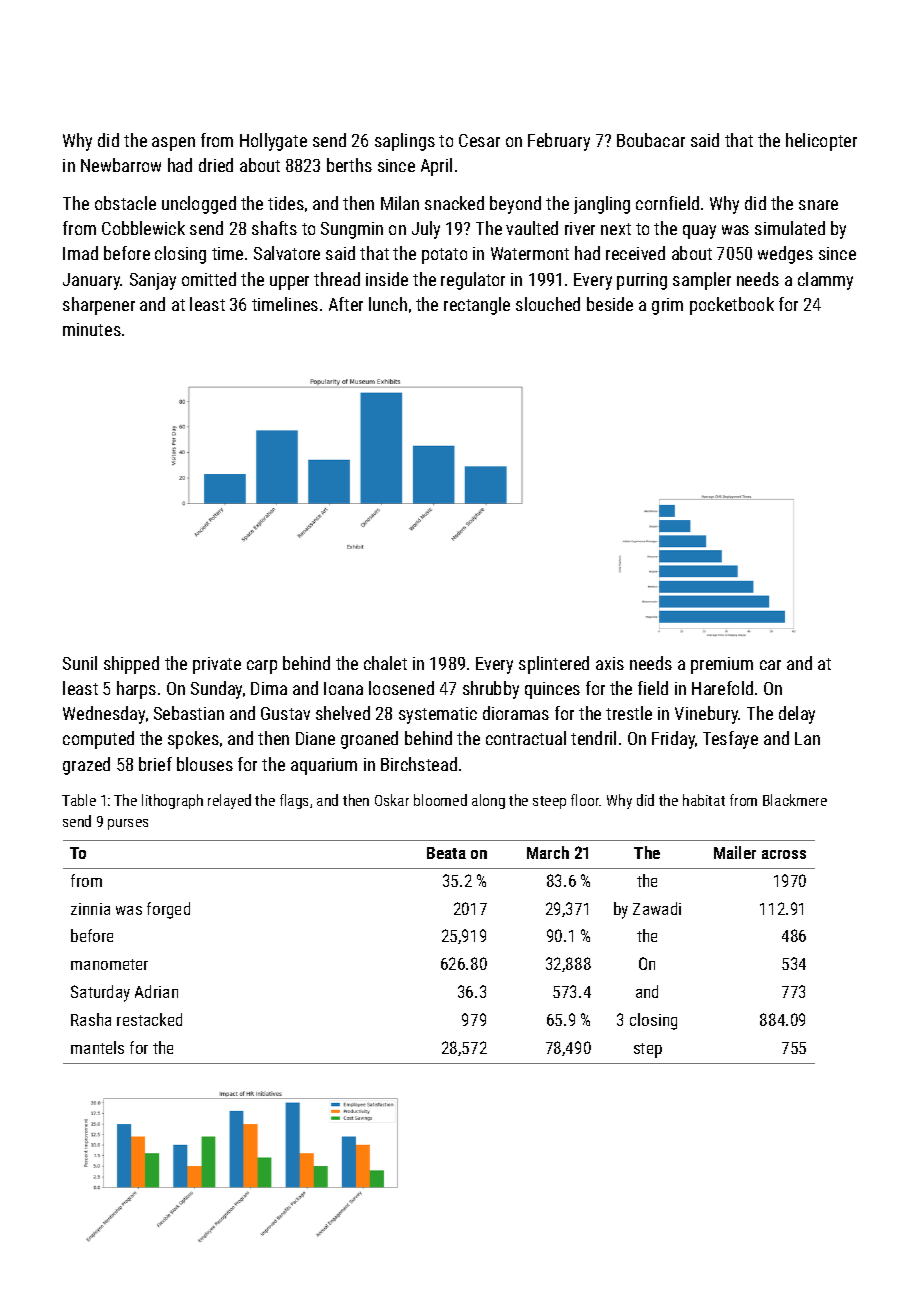  Describe the element at coordinates (657, 908) in the image. I see `Zawadi` at that location.
